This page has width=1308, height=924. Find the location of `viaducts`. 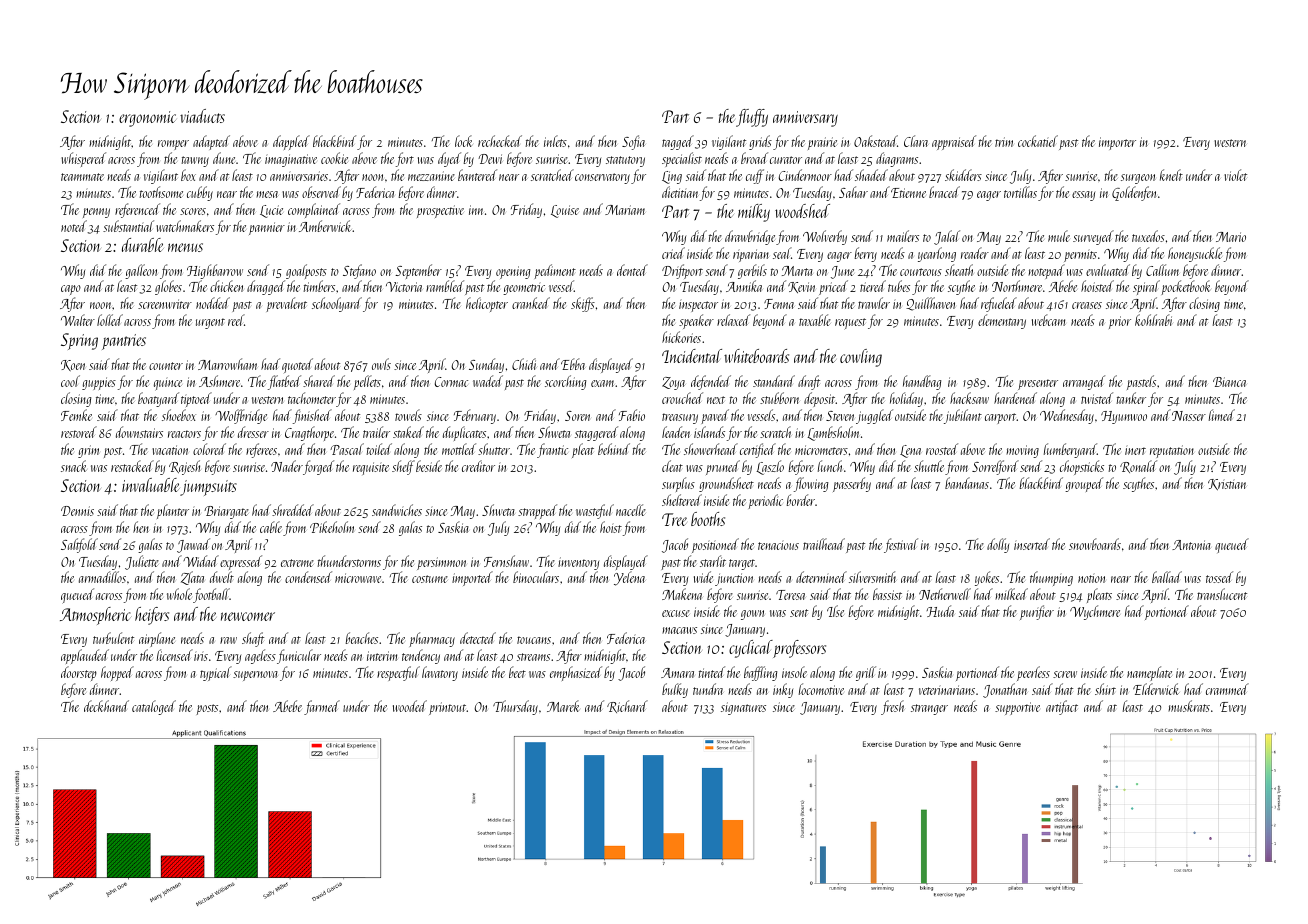

viaducts is located at coordinates (202, 116).
